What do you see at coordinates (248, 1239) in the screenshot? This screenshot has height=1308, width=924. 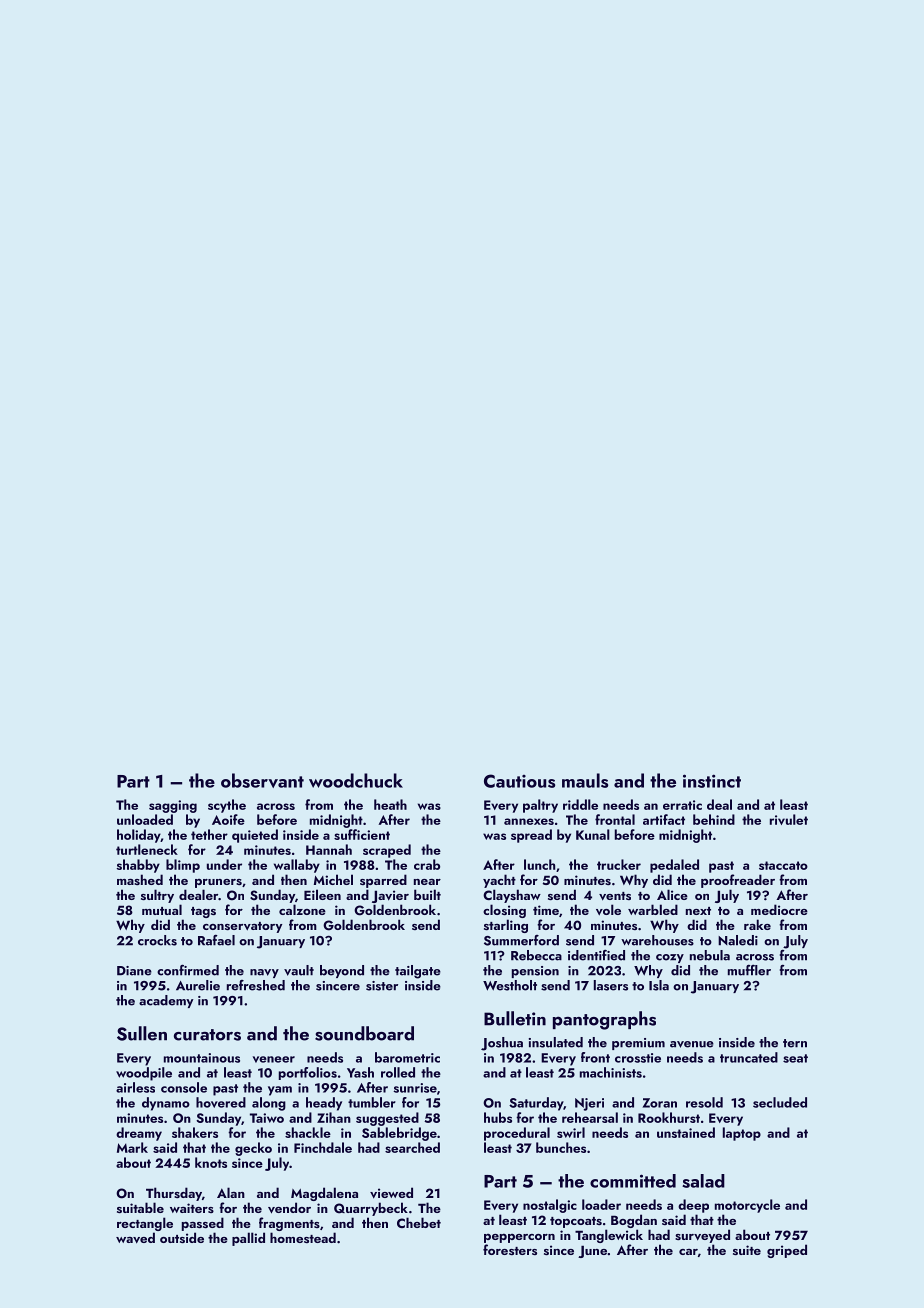 I see `pallid` at bounding box center [248, 1239].
